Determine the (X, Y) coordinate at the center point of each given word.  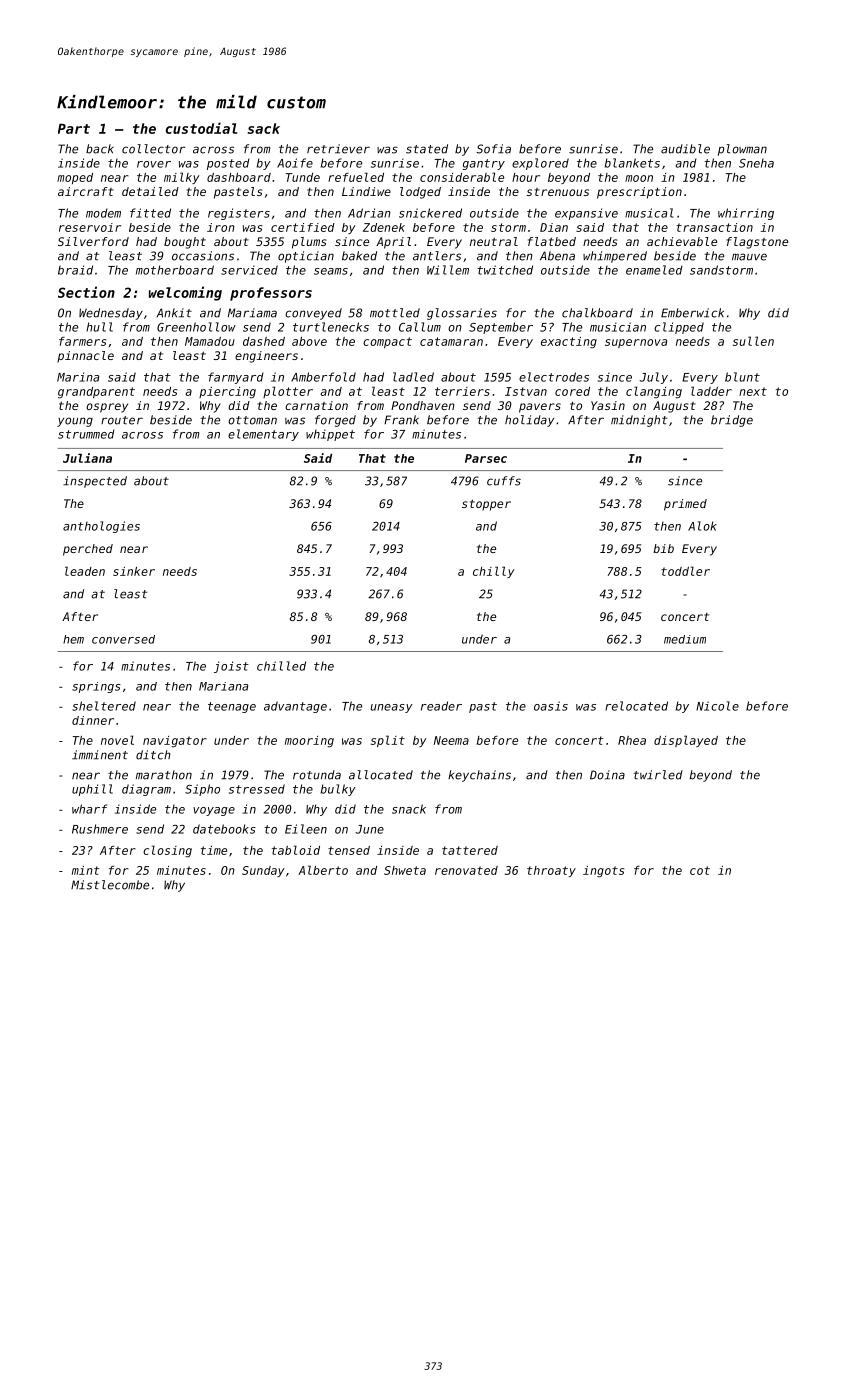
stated (427, 149)
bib (663, 548)
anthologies (101, 527)
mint (86, 870)
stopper (486, 505)
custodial (201, 128)
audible (685, 149)
